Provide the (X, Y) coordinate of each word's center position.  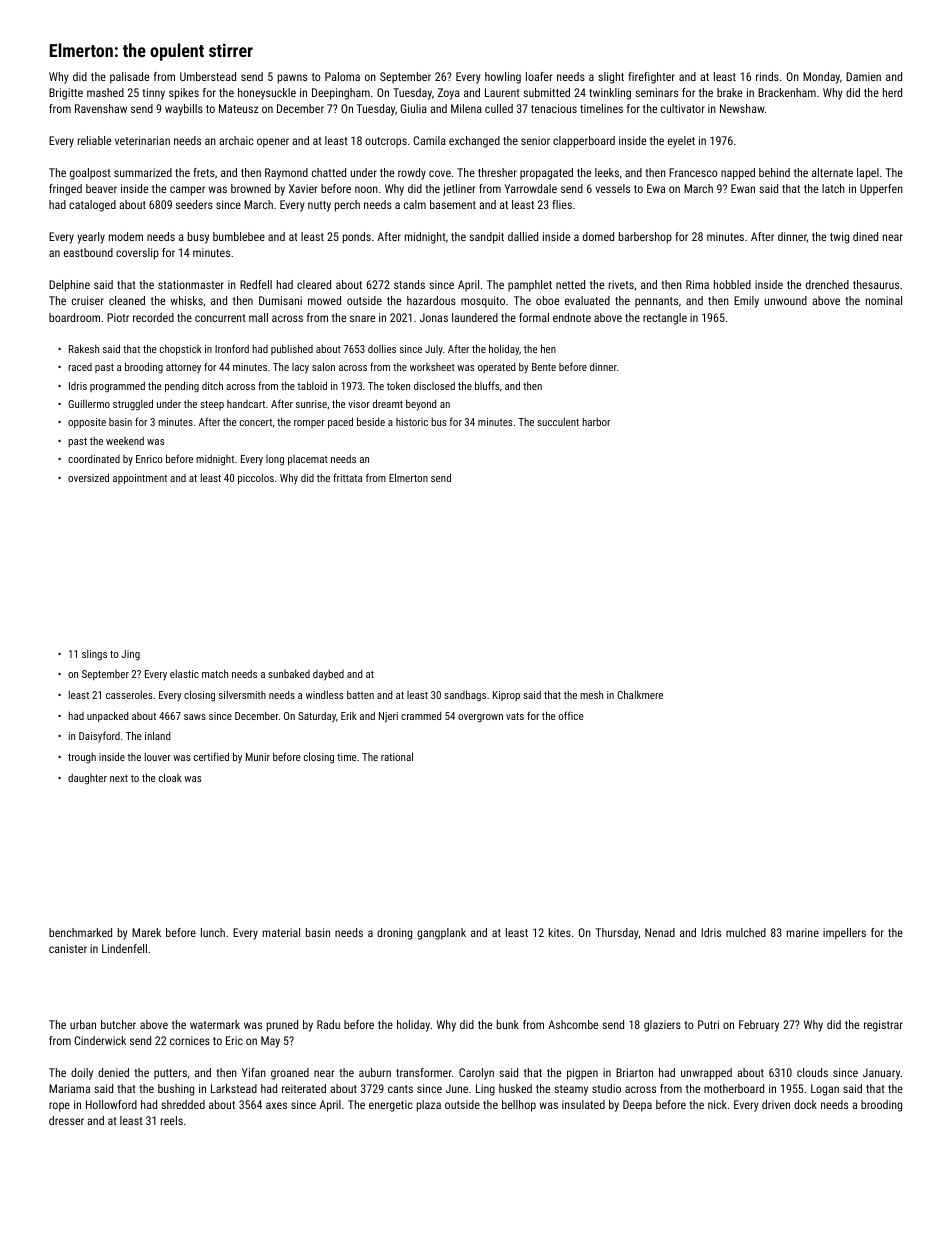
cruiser (88, 300)
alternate (832, 172)
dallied (523, 236)
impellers (844, 934)
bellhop (519, 1106)
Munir (258, 757)
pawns (292, 79)
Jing (130, 655)
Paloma (342, 76)
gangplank (441, 934)
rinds (767, 76)
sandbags (465, 696)
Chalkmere (640, 694)
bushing (176, 1090)
